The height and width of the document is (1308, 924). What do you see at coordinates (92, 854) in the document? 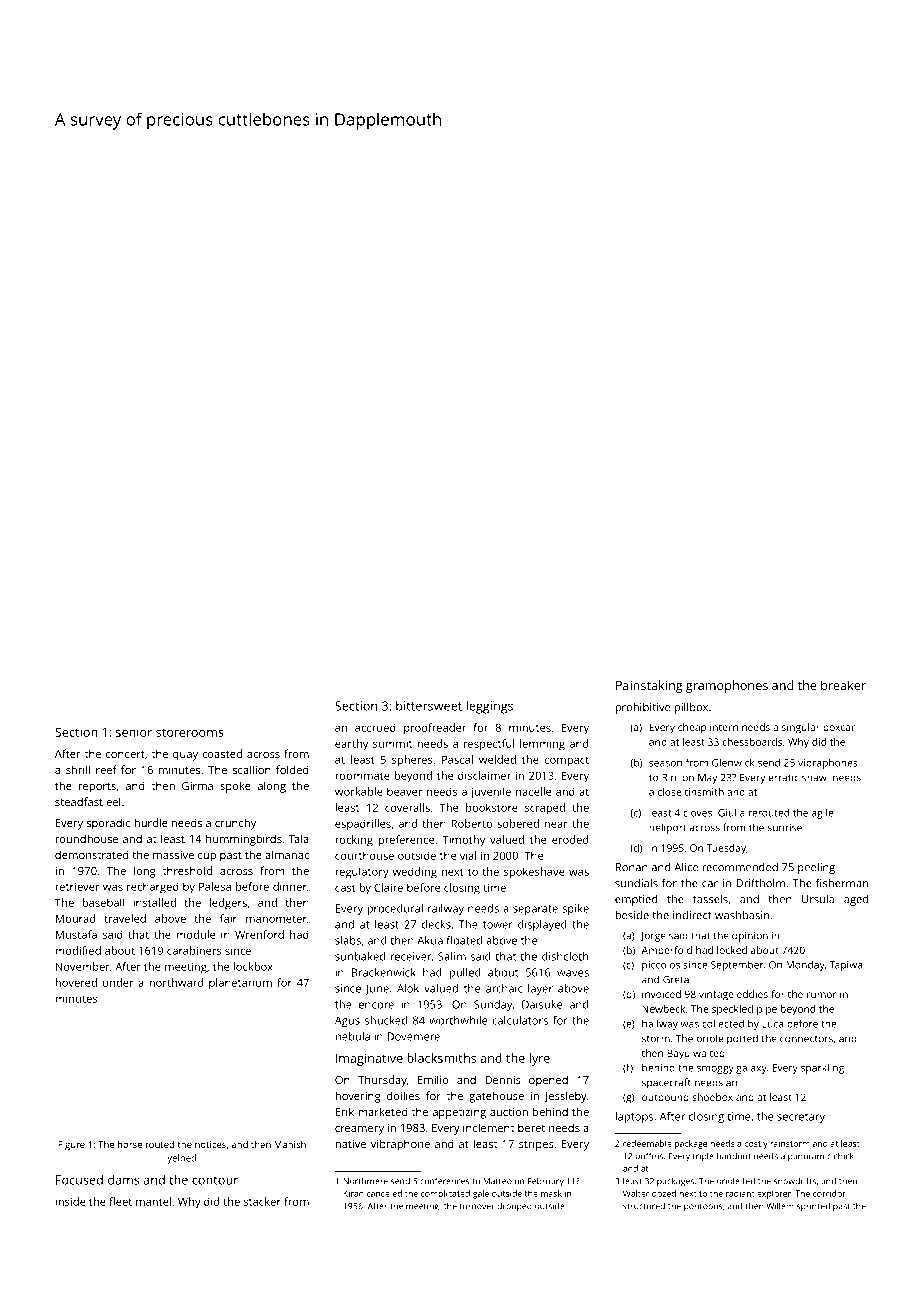
I see `demonstrated` at bounding box center [92, 854].
